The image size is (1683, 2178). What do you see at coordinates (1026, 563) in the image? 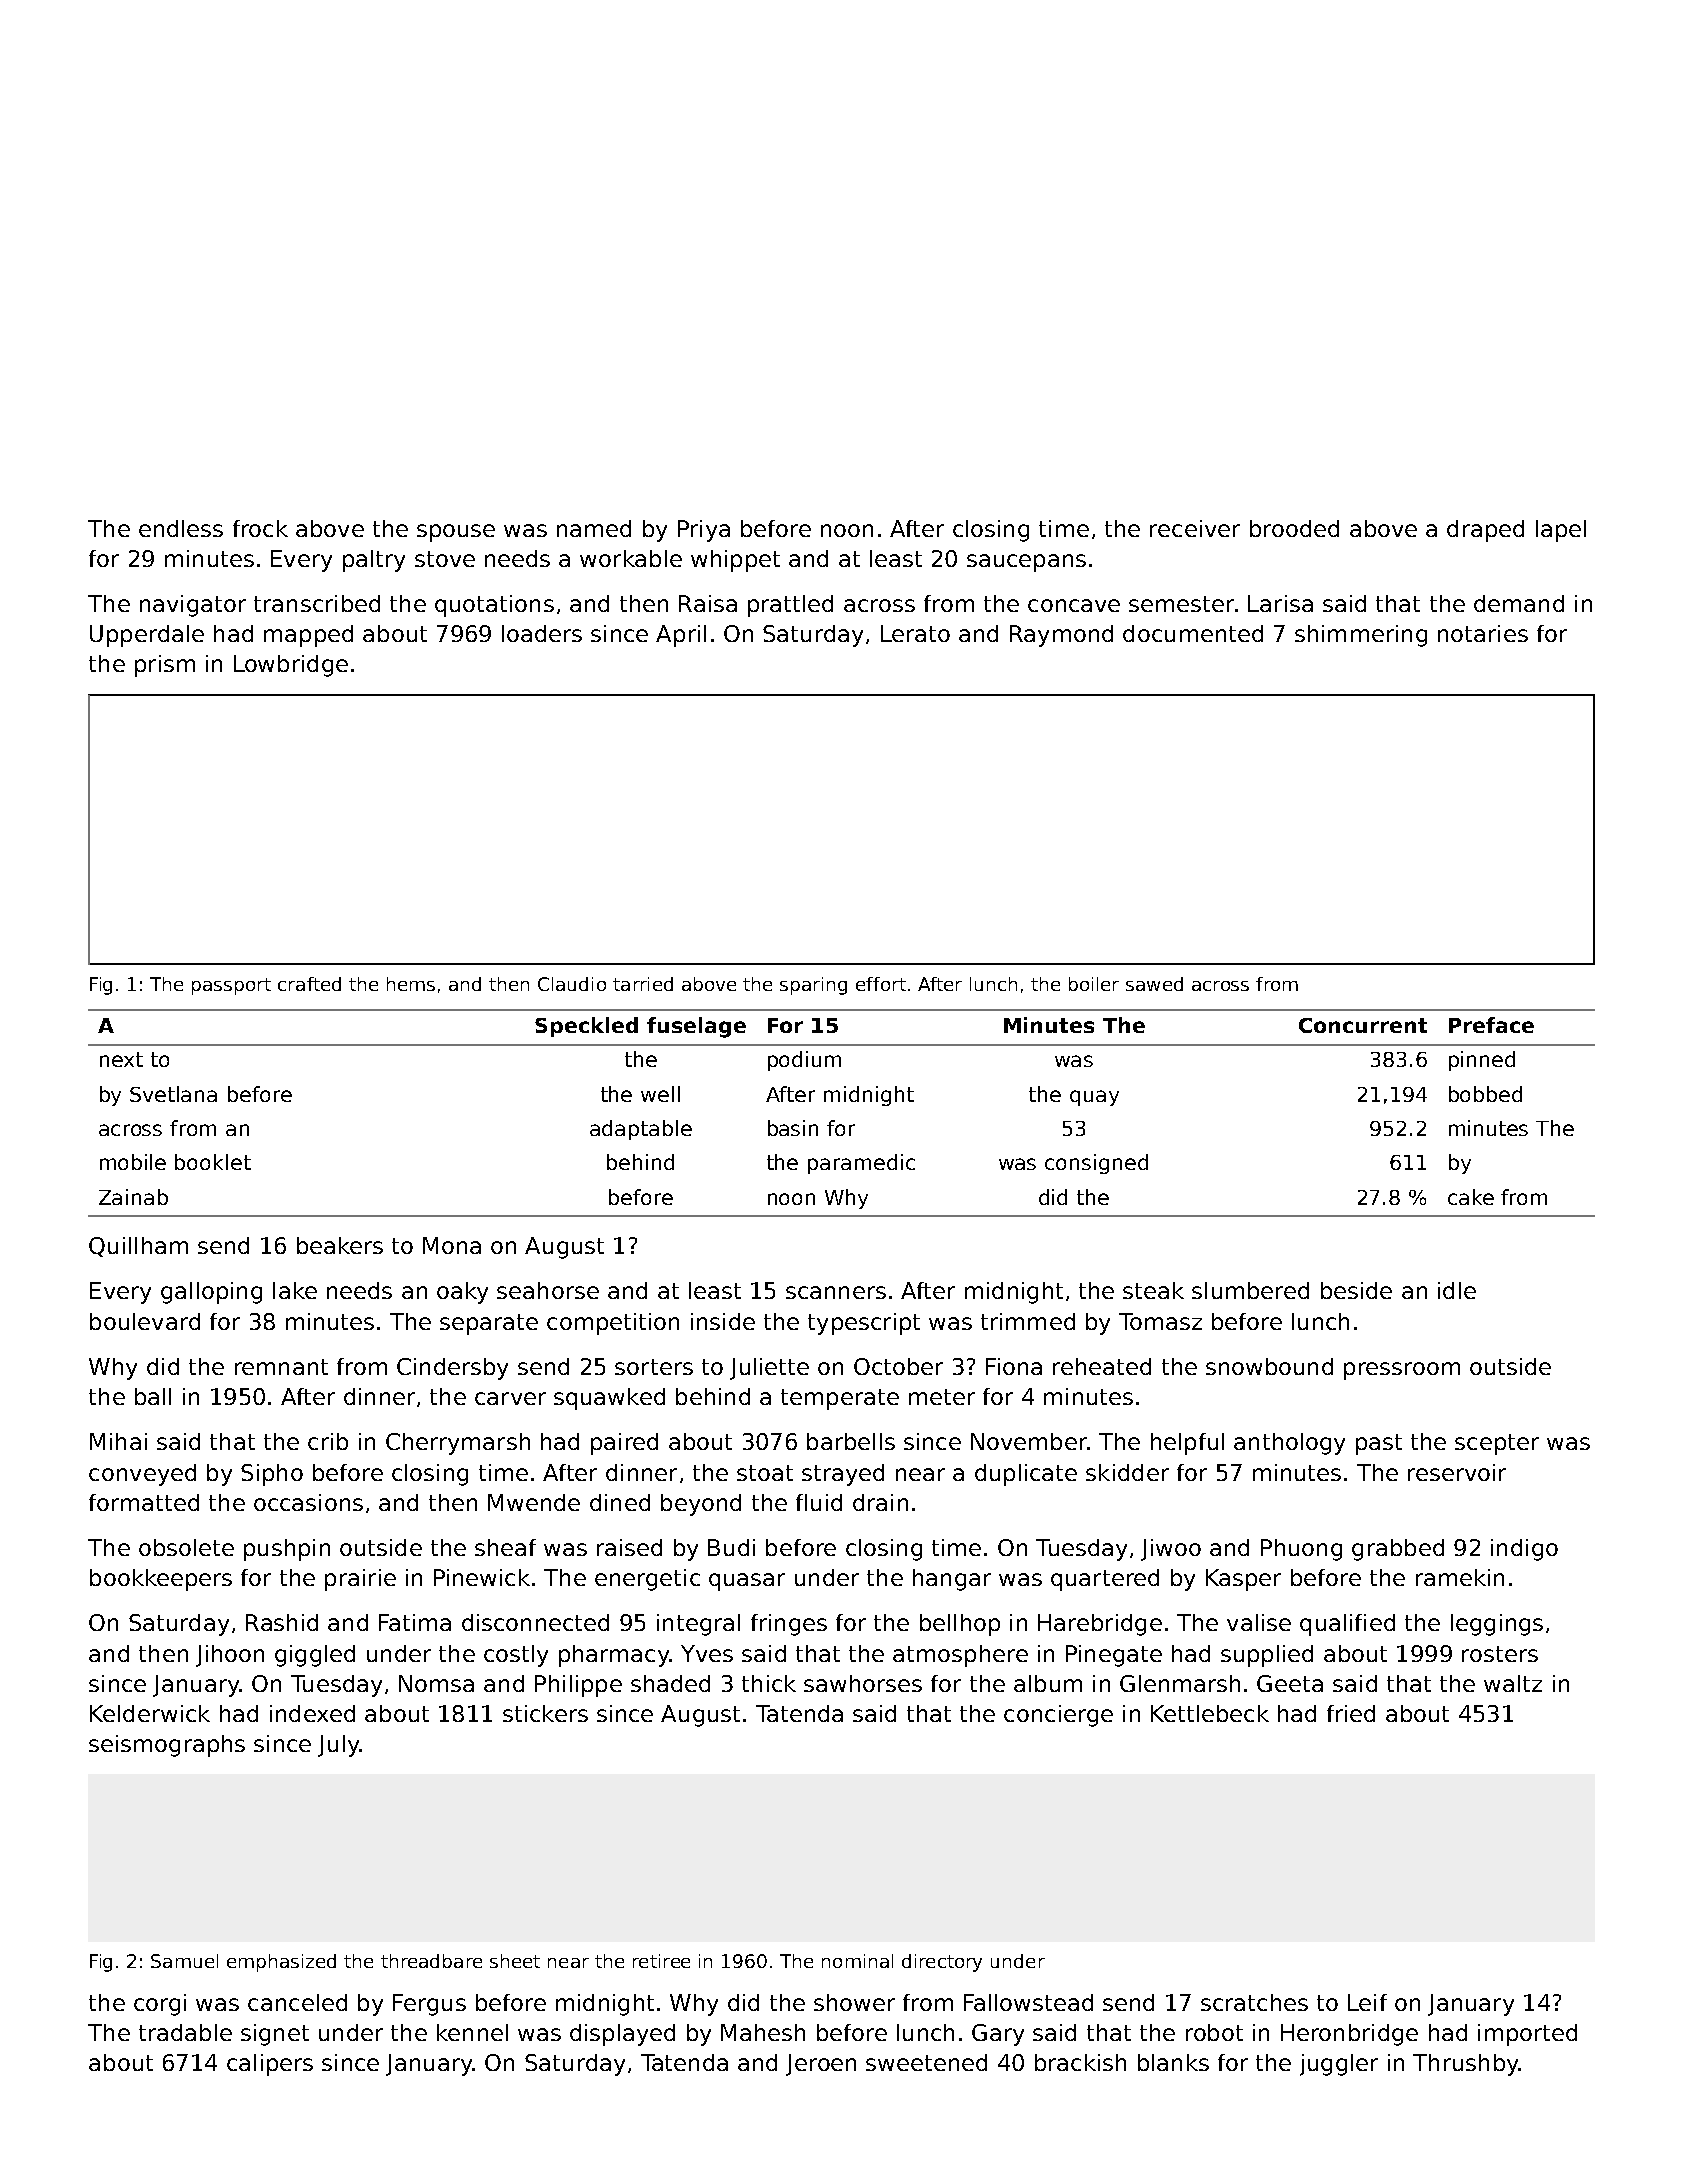
I see `saucepans` at bounding box center [1026, 563].
